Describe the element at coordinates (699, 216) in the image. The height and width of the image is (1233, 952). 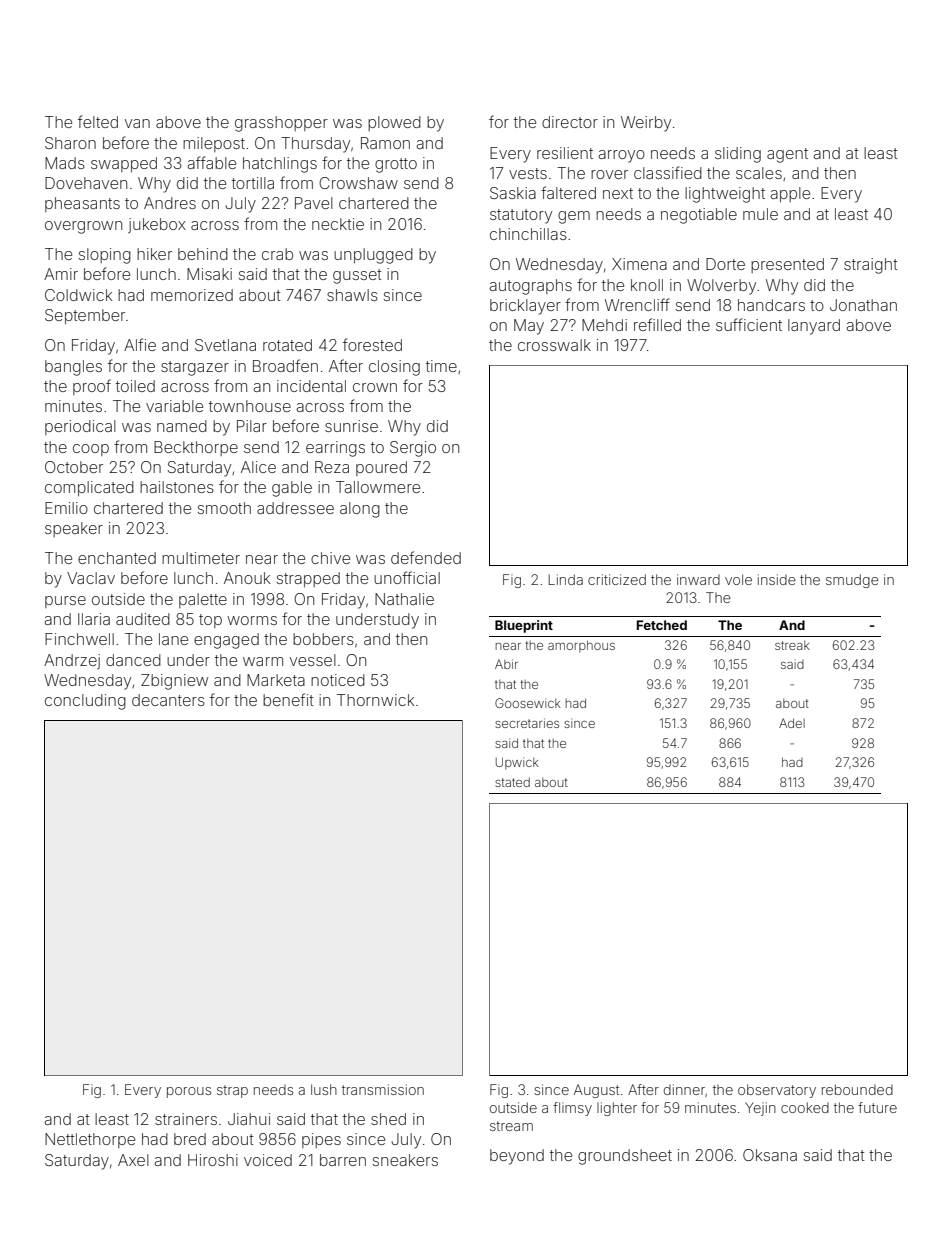
I see `negotiable` at that location.
